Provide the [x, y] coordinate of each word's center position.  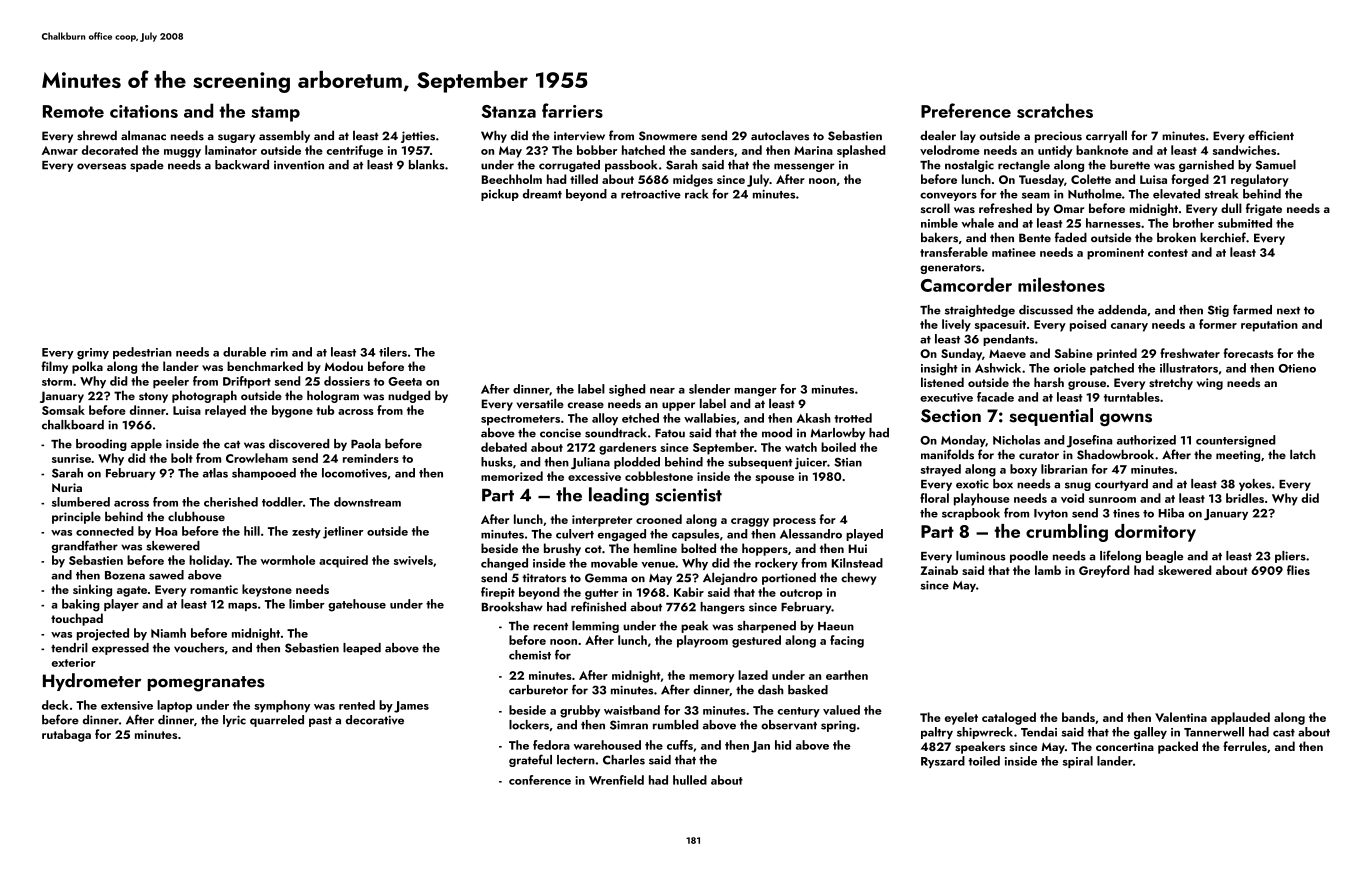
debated [504, 447]
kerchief [1223, 237]
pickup [500, 195]
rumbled [675, 725]
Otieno [1297, 368]
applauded [1240, 718]
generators [950, 269]
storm [57, 382]
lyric [234, 721]
